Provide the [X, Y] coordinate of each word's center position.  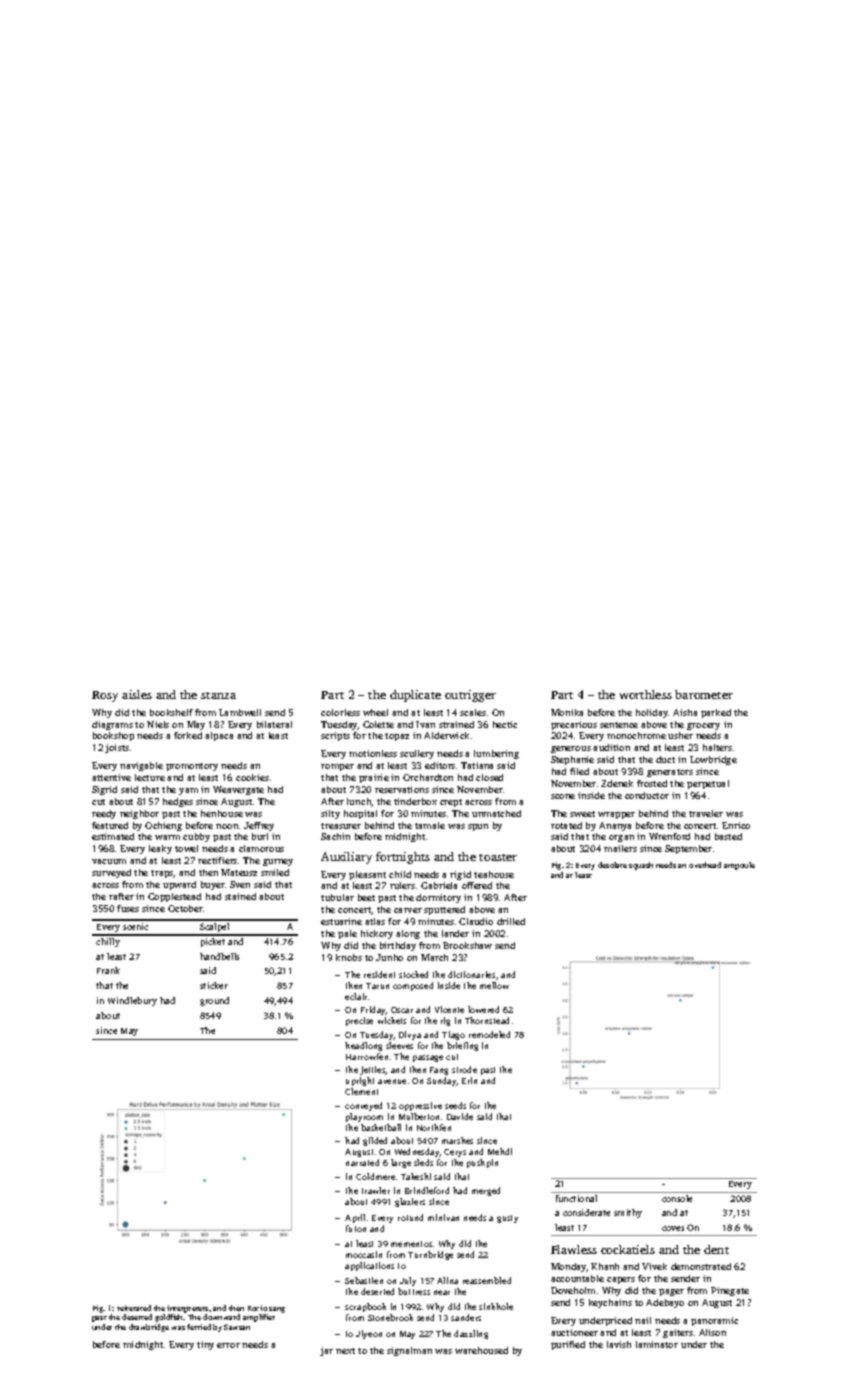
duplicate [415, 696]
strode [464, 1069]
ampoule [739, 866]
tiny [205, 1345]
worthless [646, 694]
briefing [462, 1046]
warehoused [481, 1350]
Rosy [105, 696]
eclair [356, 996]
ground [214, 1001]
